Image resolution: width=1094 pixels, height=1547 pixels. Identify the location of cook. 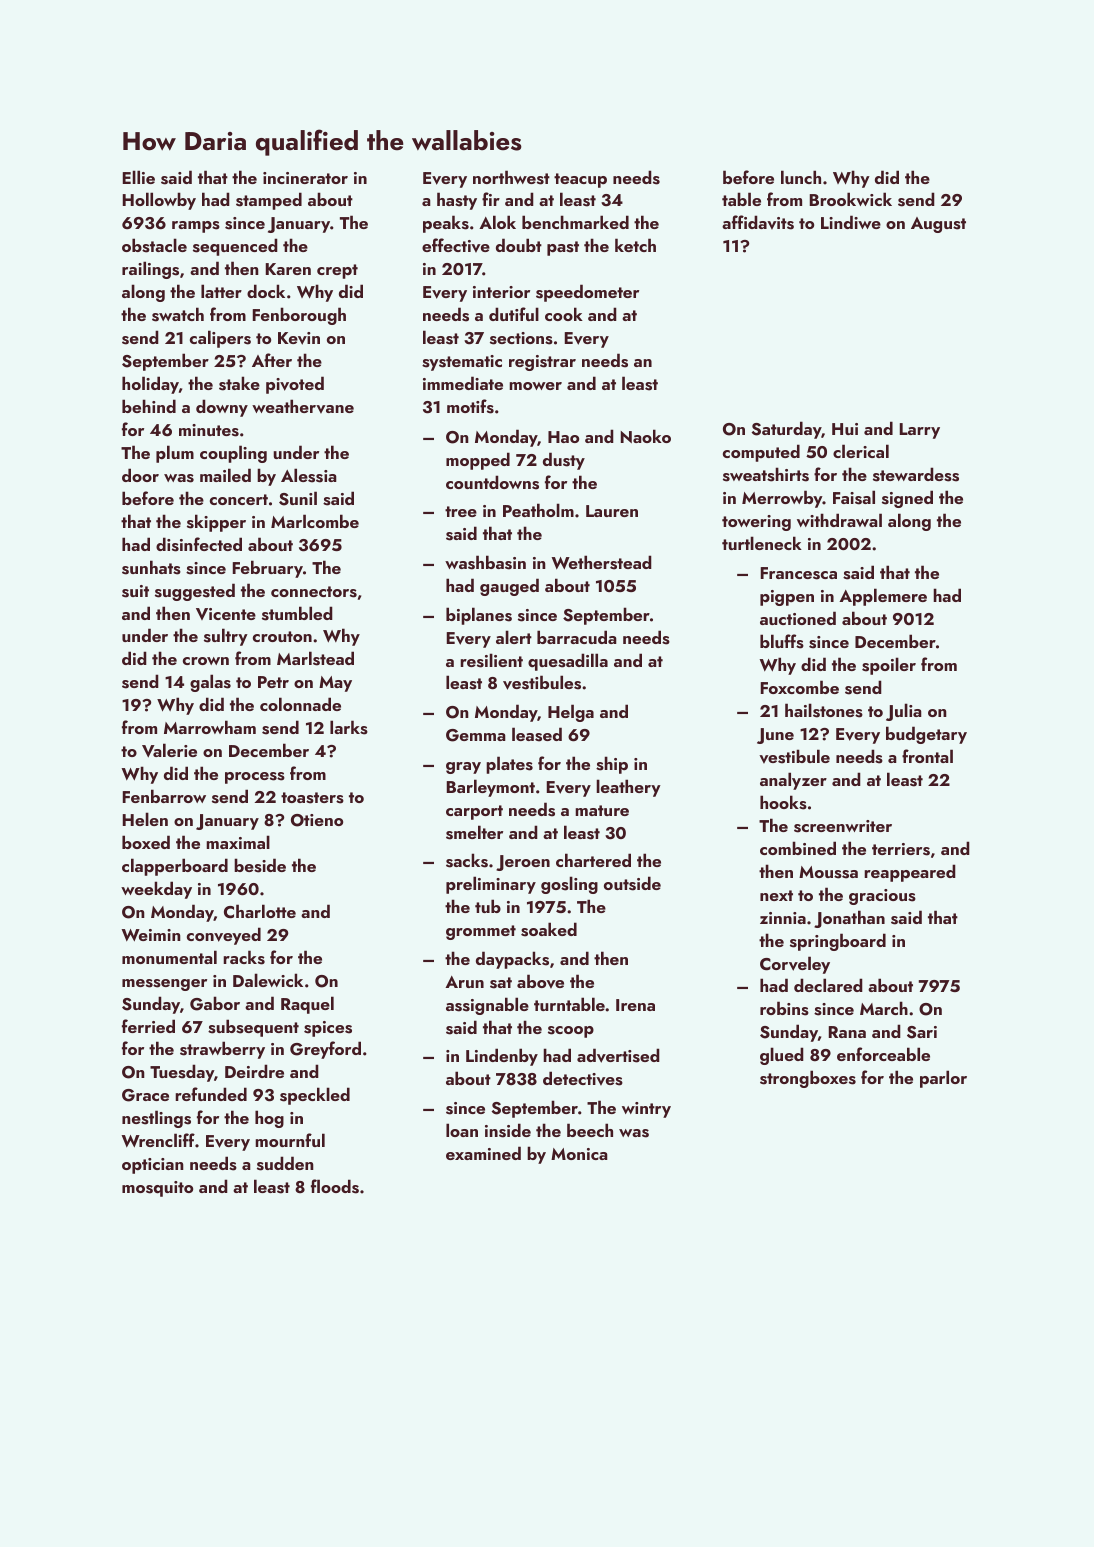
(564, 314).
